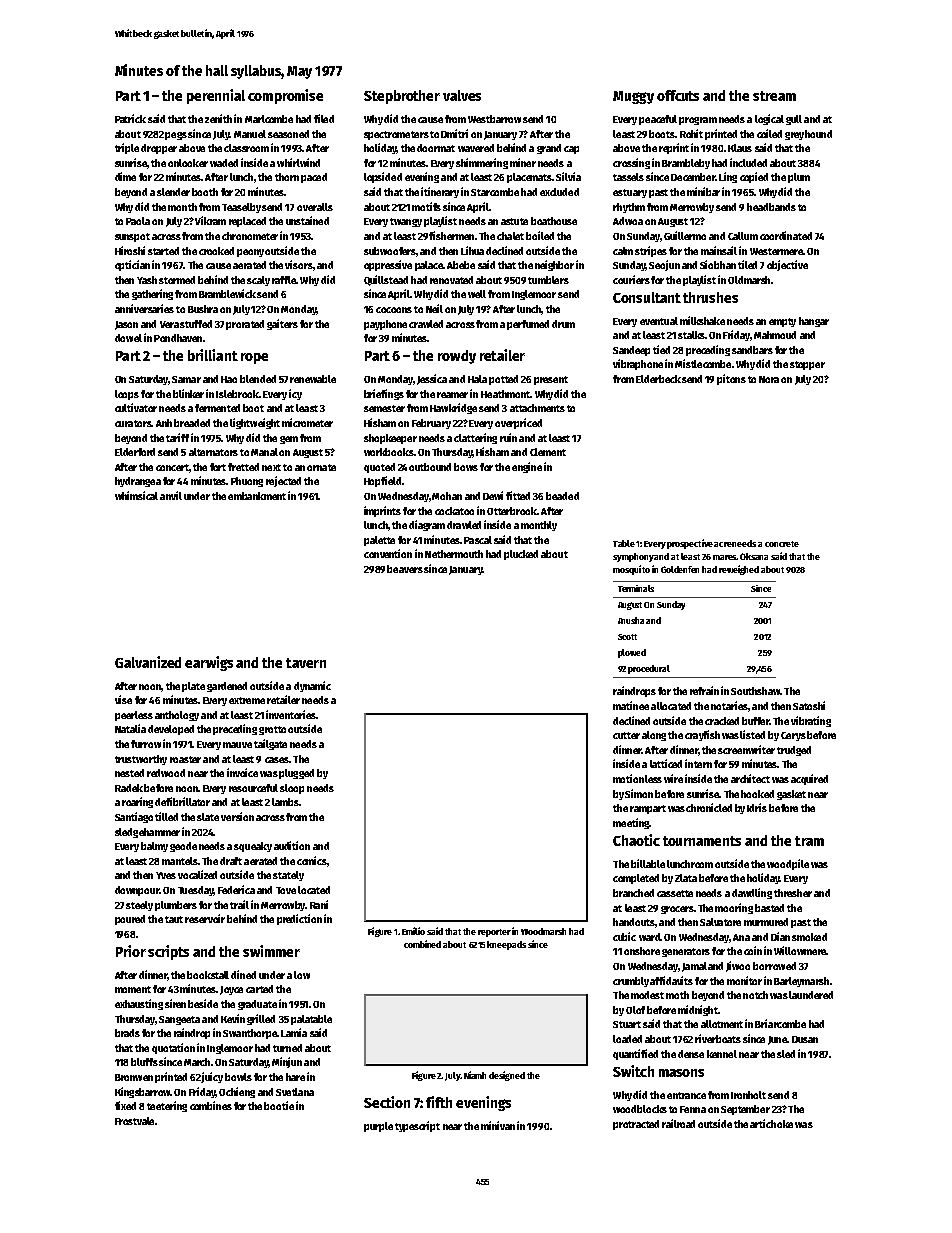 The height and width of the page is (1233, 952). I want to click on pitons, so click(731, 379).
